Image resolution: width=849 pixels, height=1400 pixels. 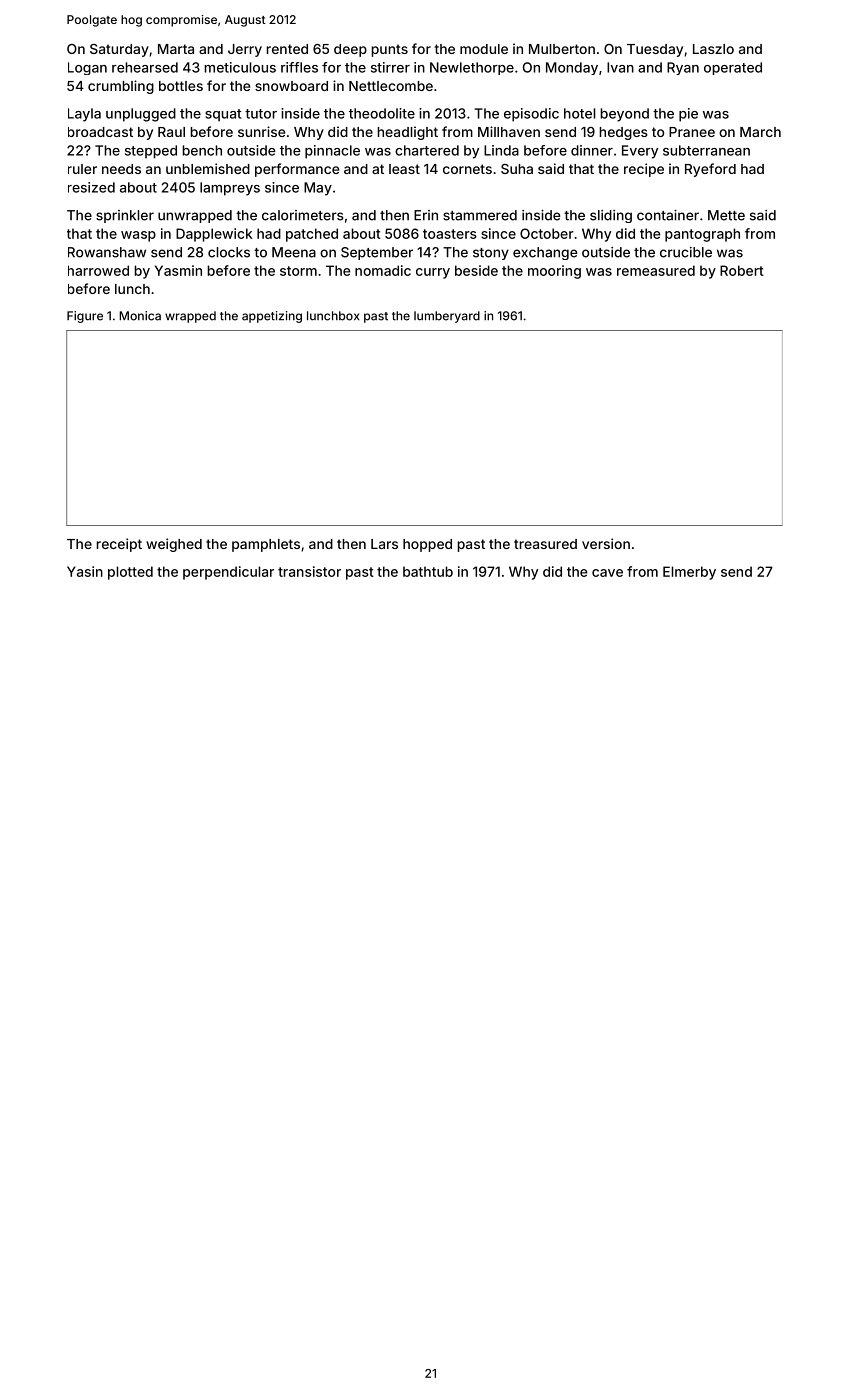 I want to click on Figure, so click(x=85, y=317).
